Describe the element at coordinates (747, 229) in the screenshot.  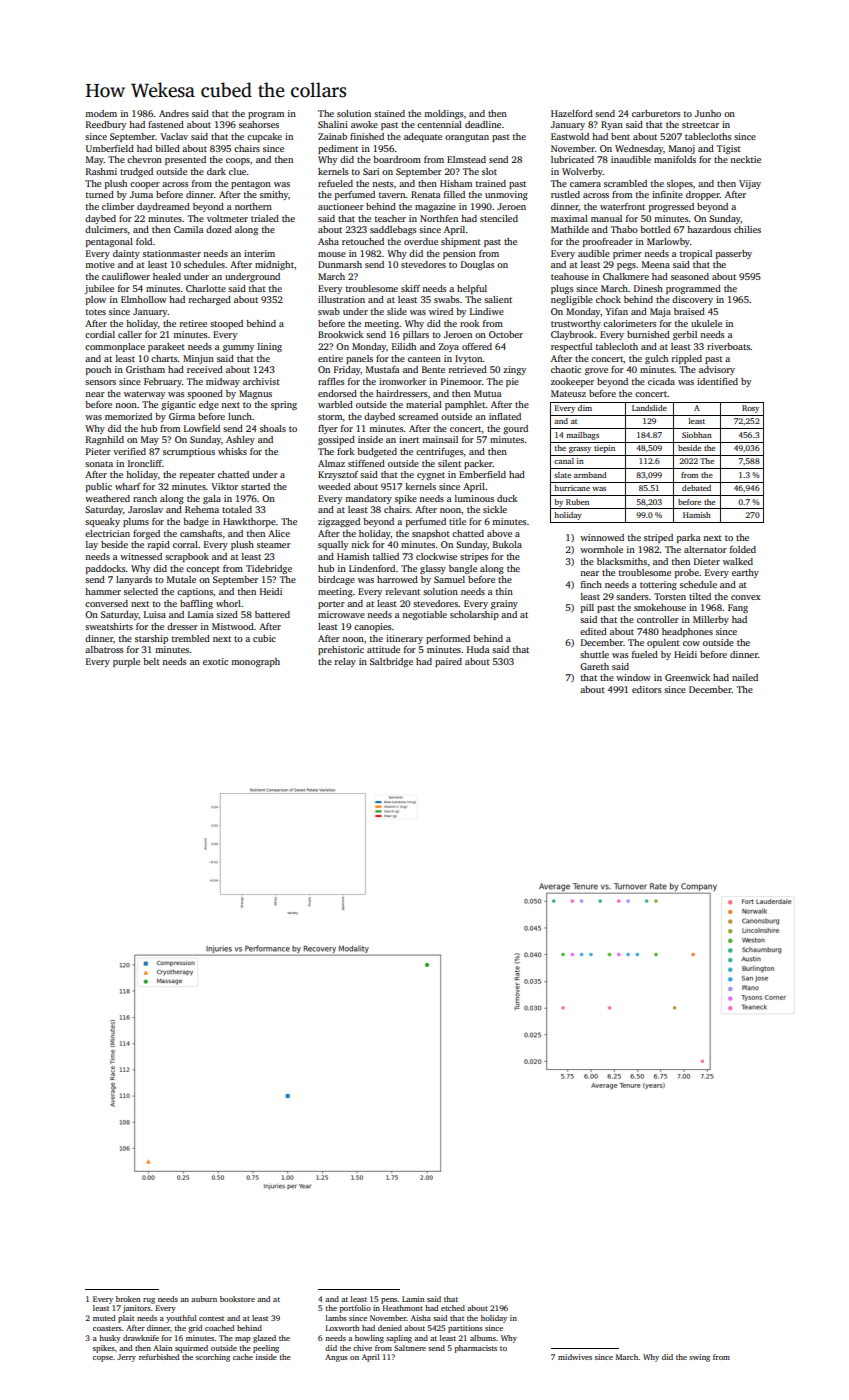
I see `chilies` at that location.
